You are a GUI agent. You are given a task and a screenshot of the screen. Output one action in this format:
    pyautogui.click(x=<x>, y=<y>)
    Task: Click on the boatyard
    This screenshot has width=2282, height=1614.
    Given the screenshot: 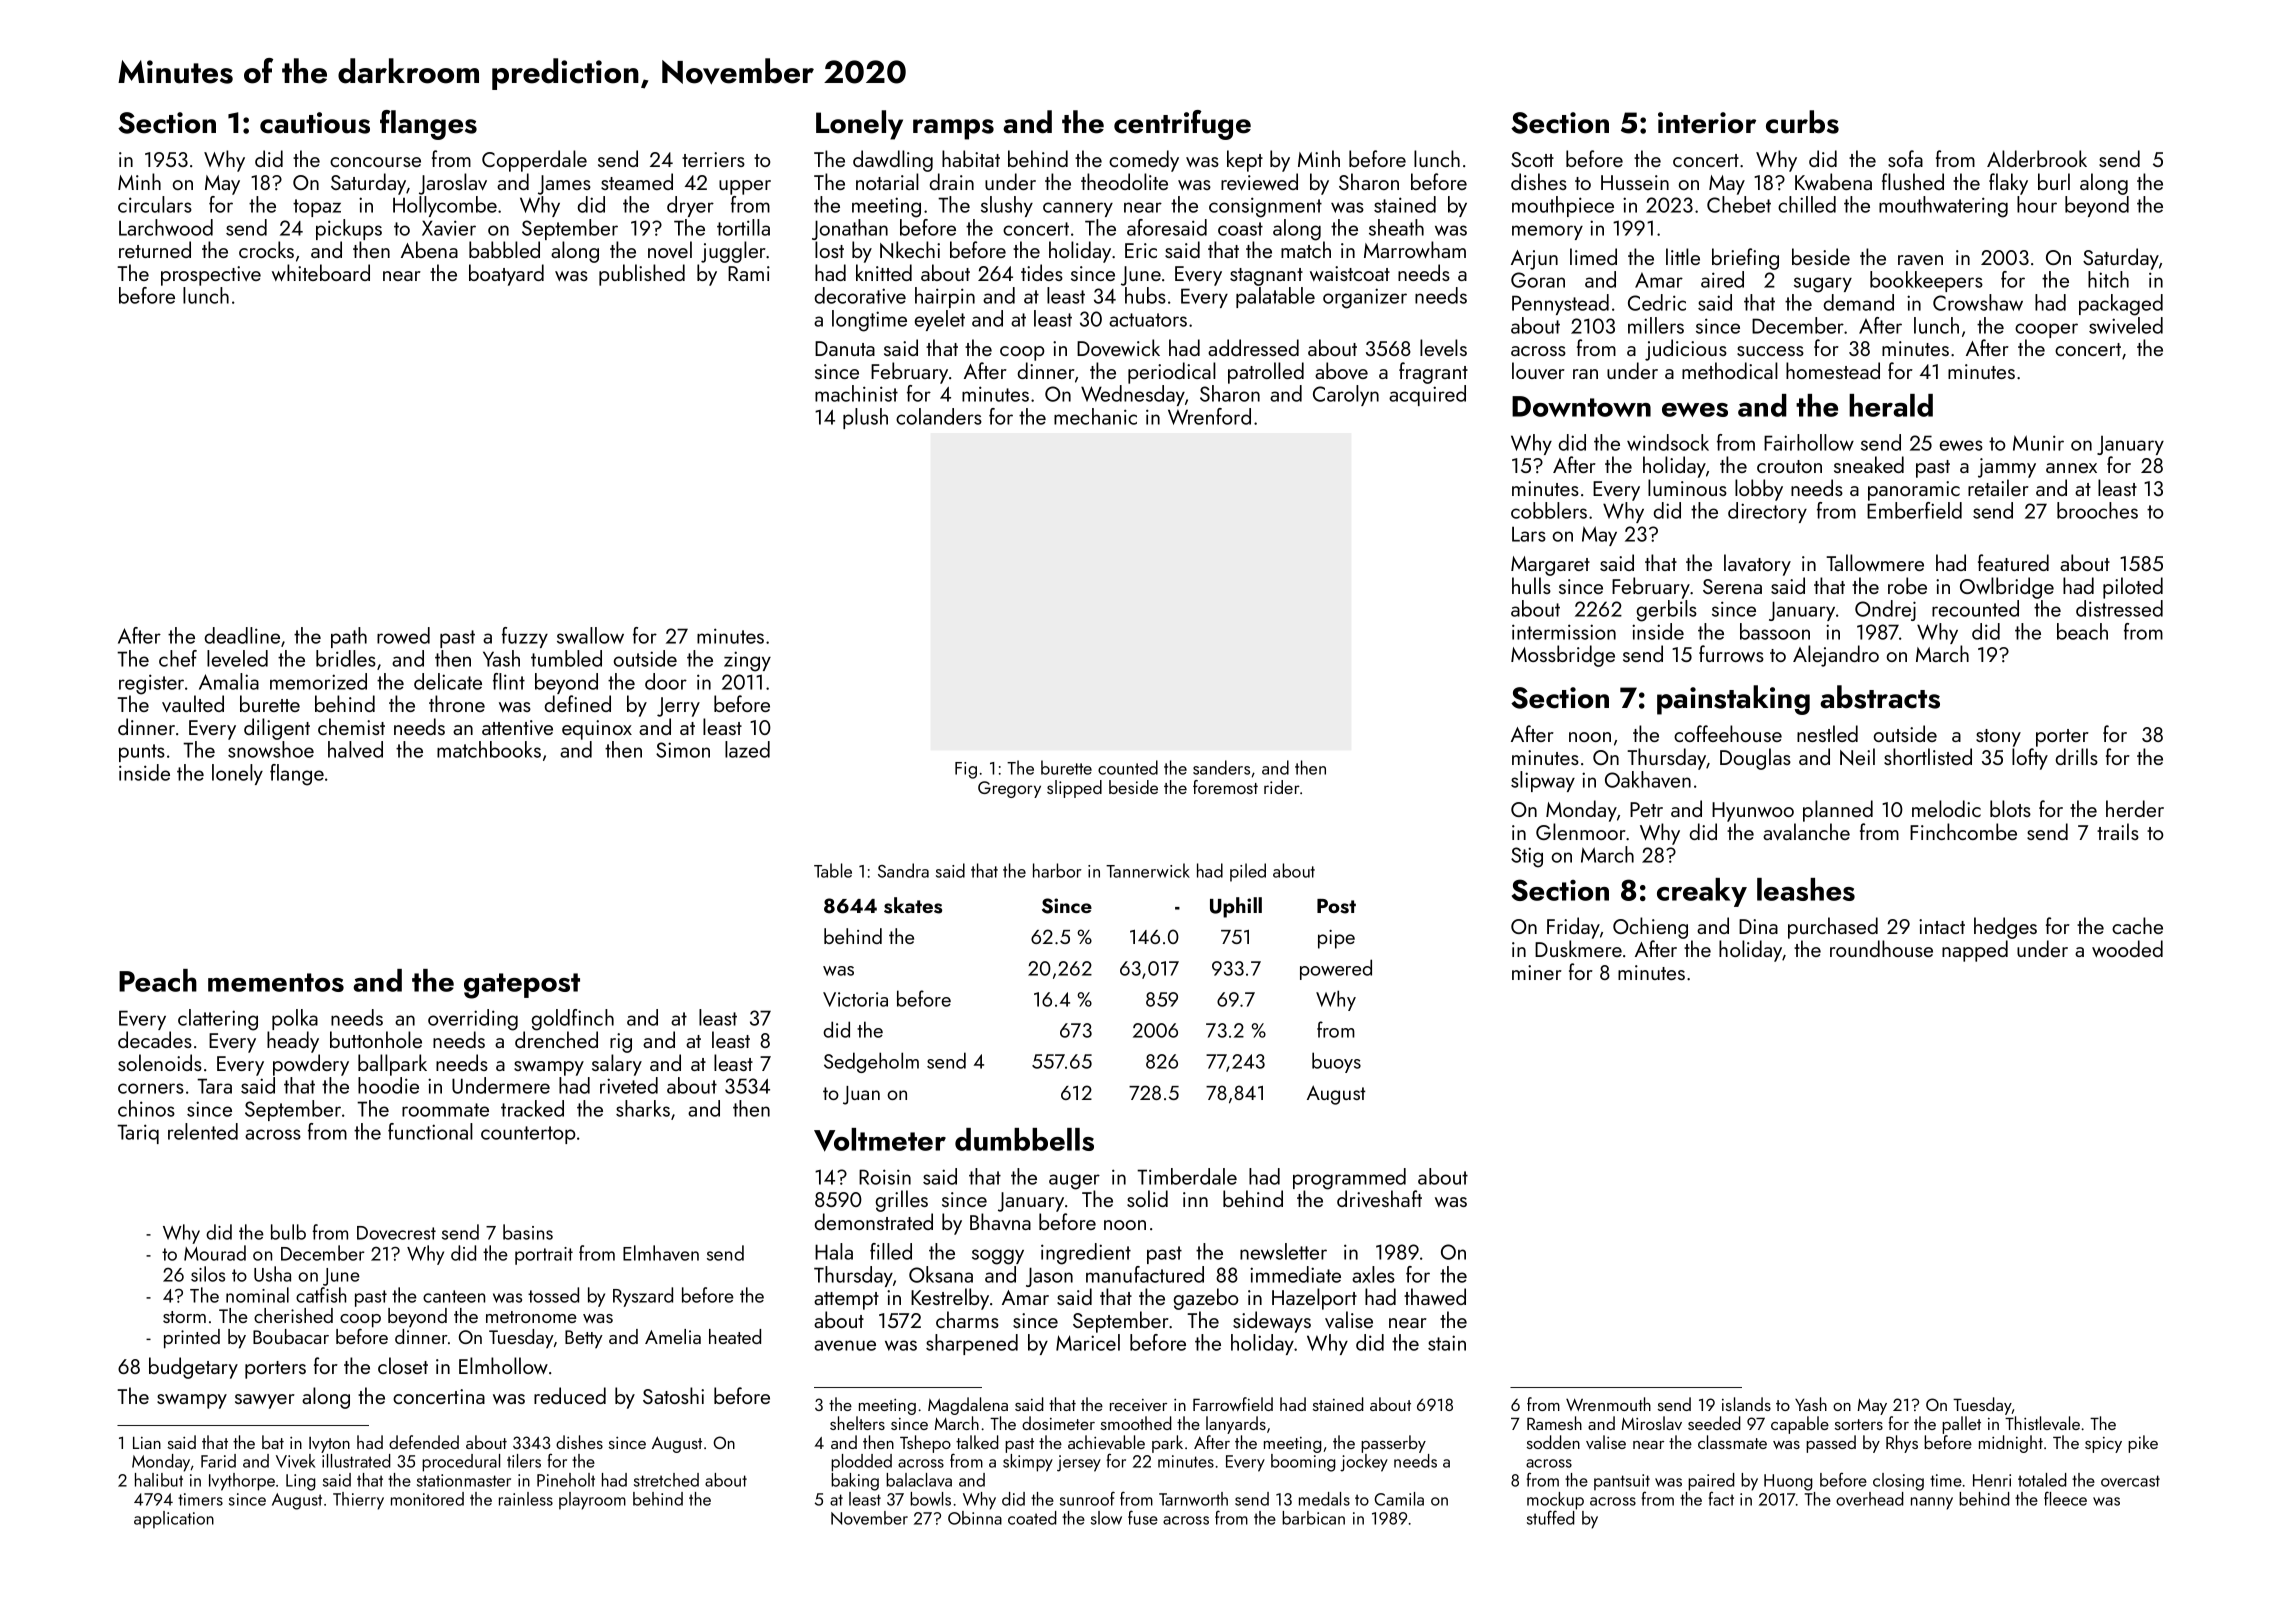 What is the action you would take?
    pyautogui.click(x=506, y=275)
